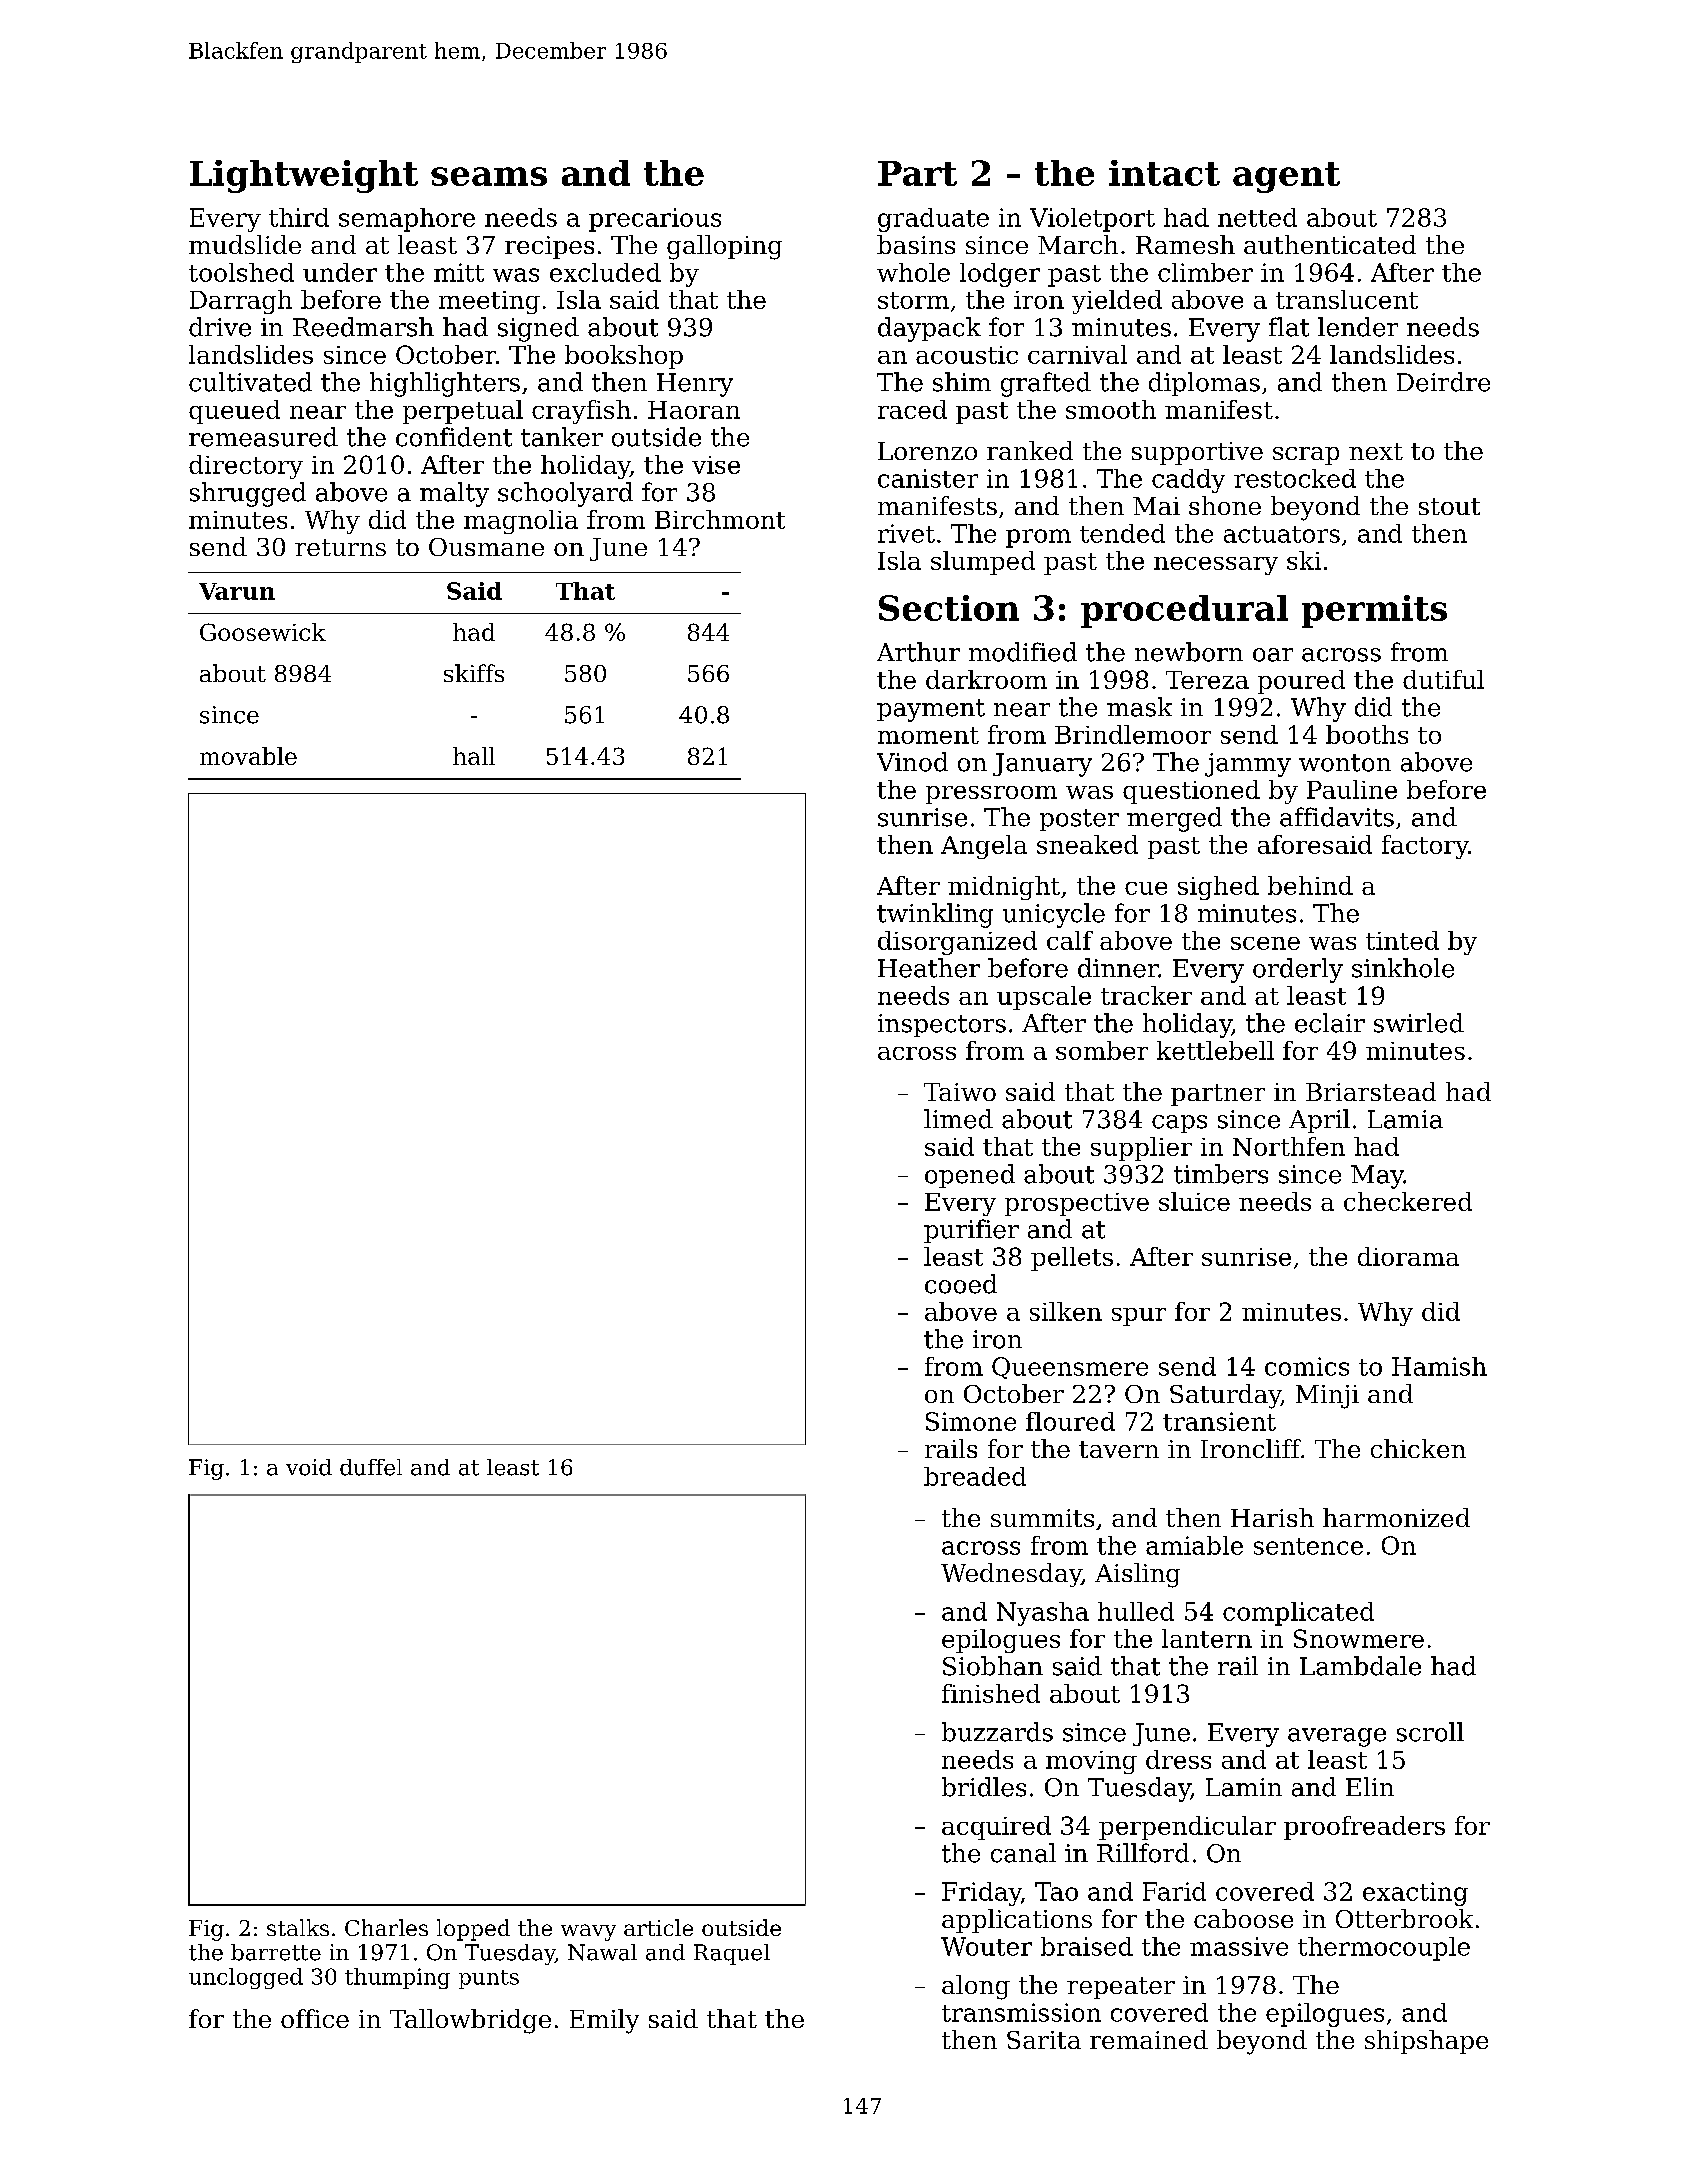 Image resolution: width=1683 pixels, height=2178 pixels. I want to click on duffel, so click(371, 1467).
